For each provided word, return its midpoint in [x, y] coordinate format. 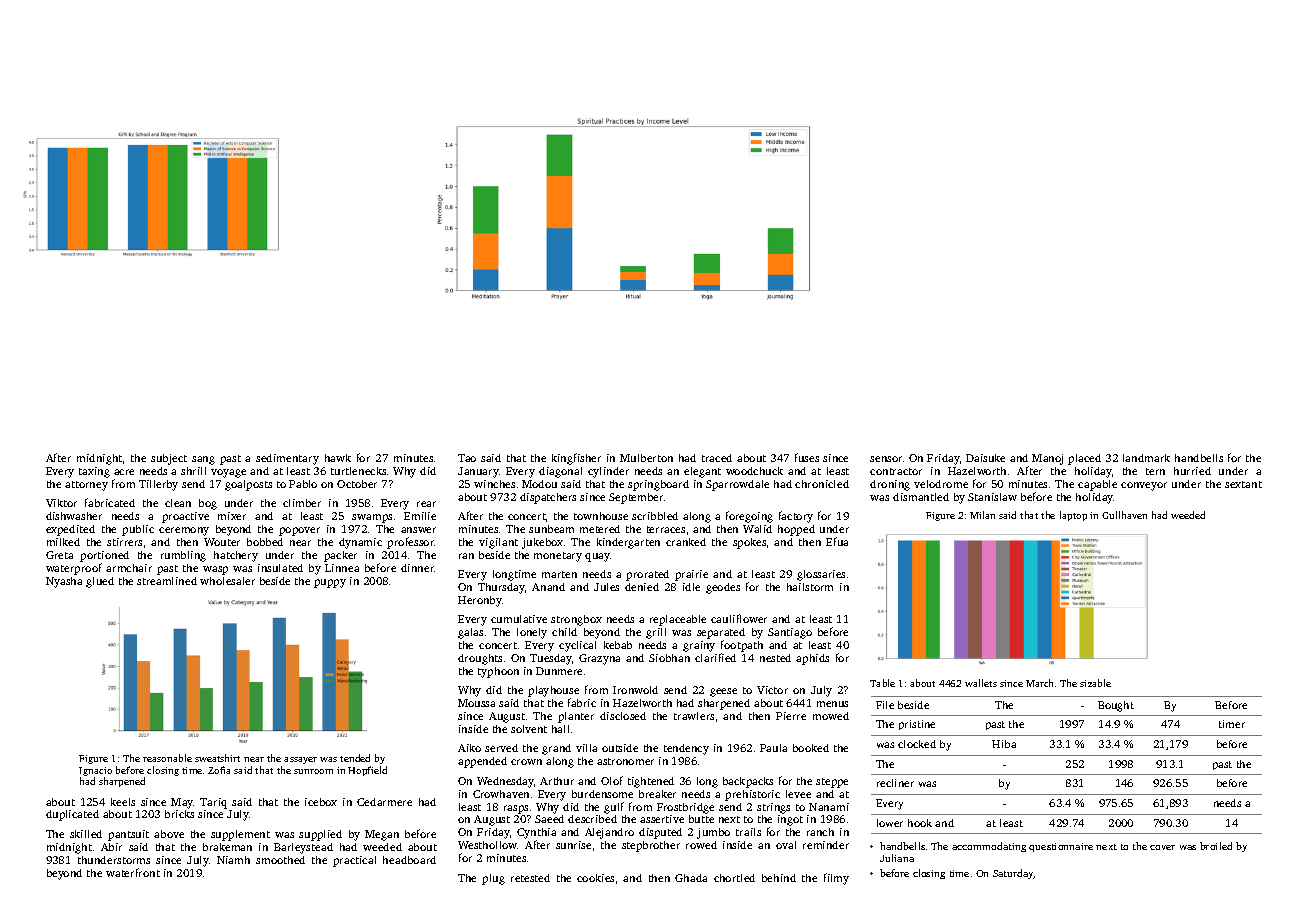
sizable [1095, 683]
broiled [1216, 846]
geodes [723, 588]
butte [701, 819]
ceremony [184, 531]
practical [354, 861]
